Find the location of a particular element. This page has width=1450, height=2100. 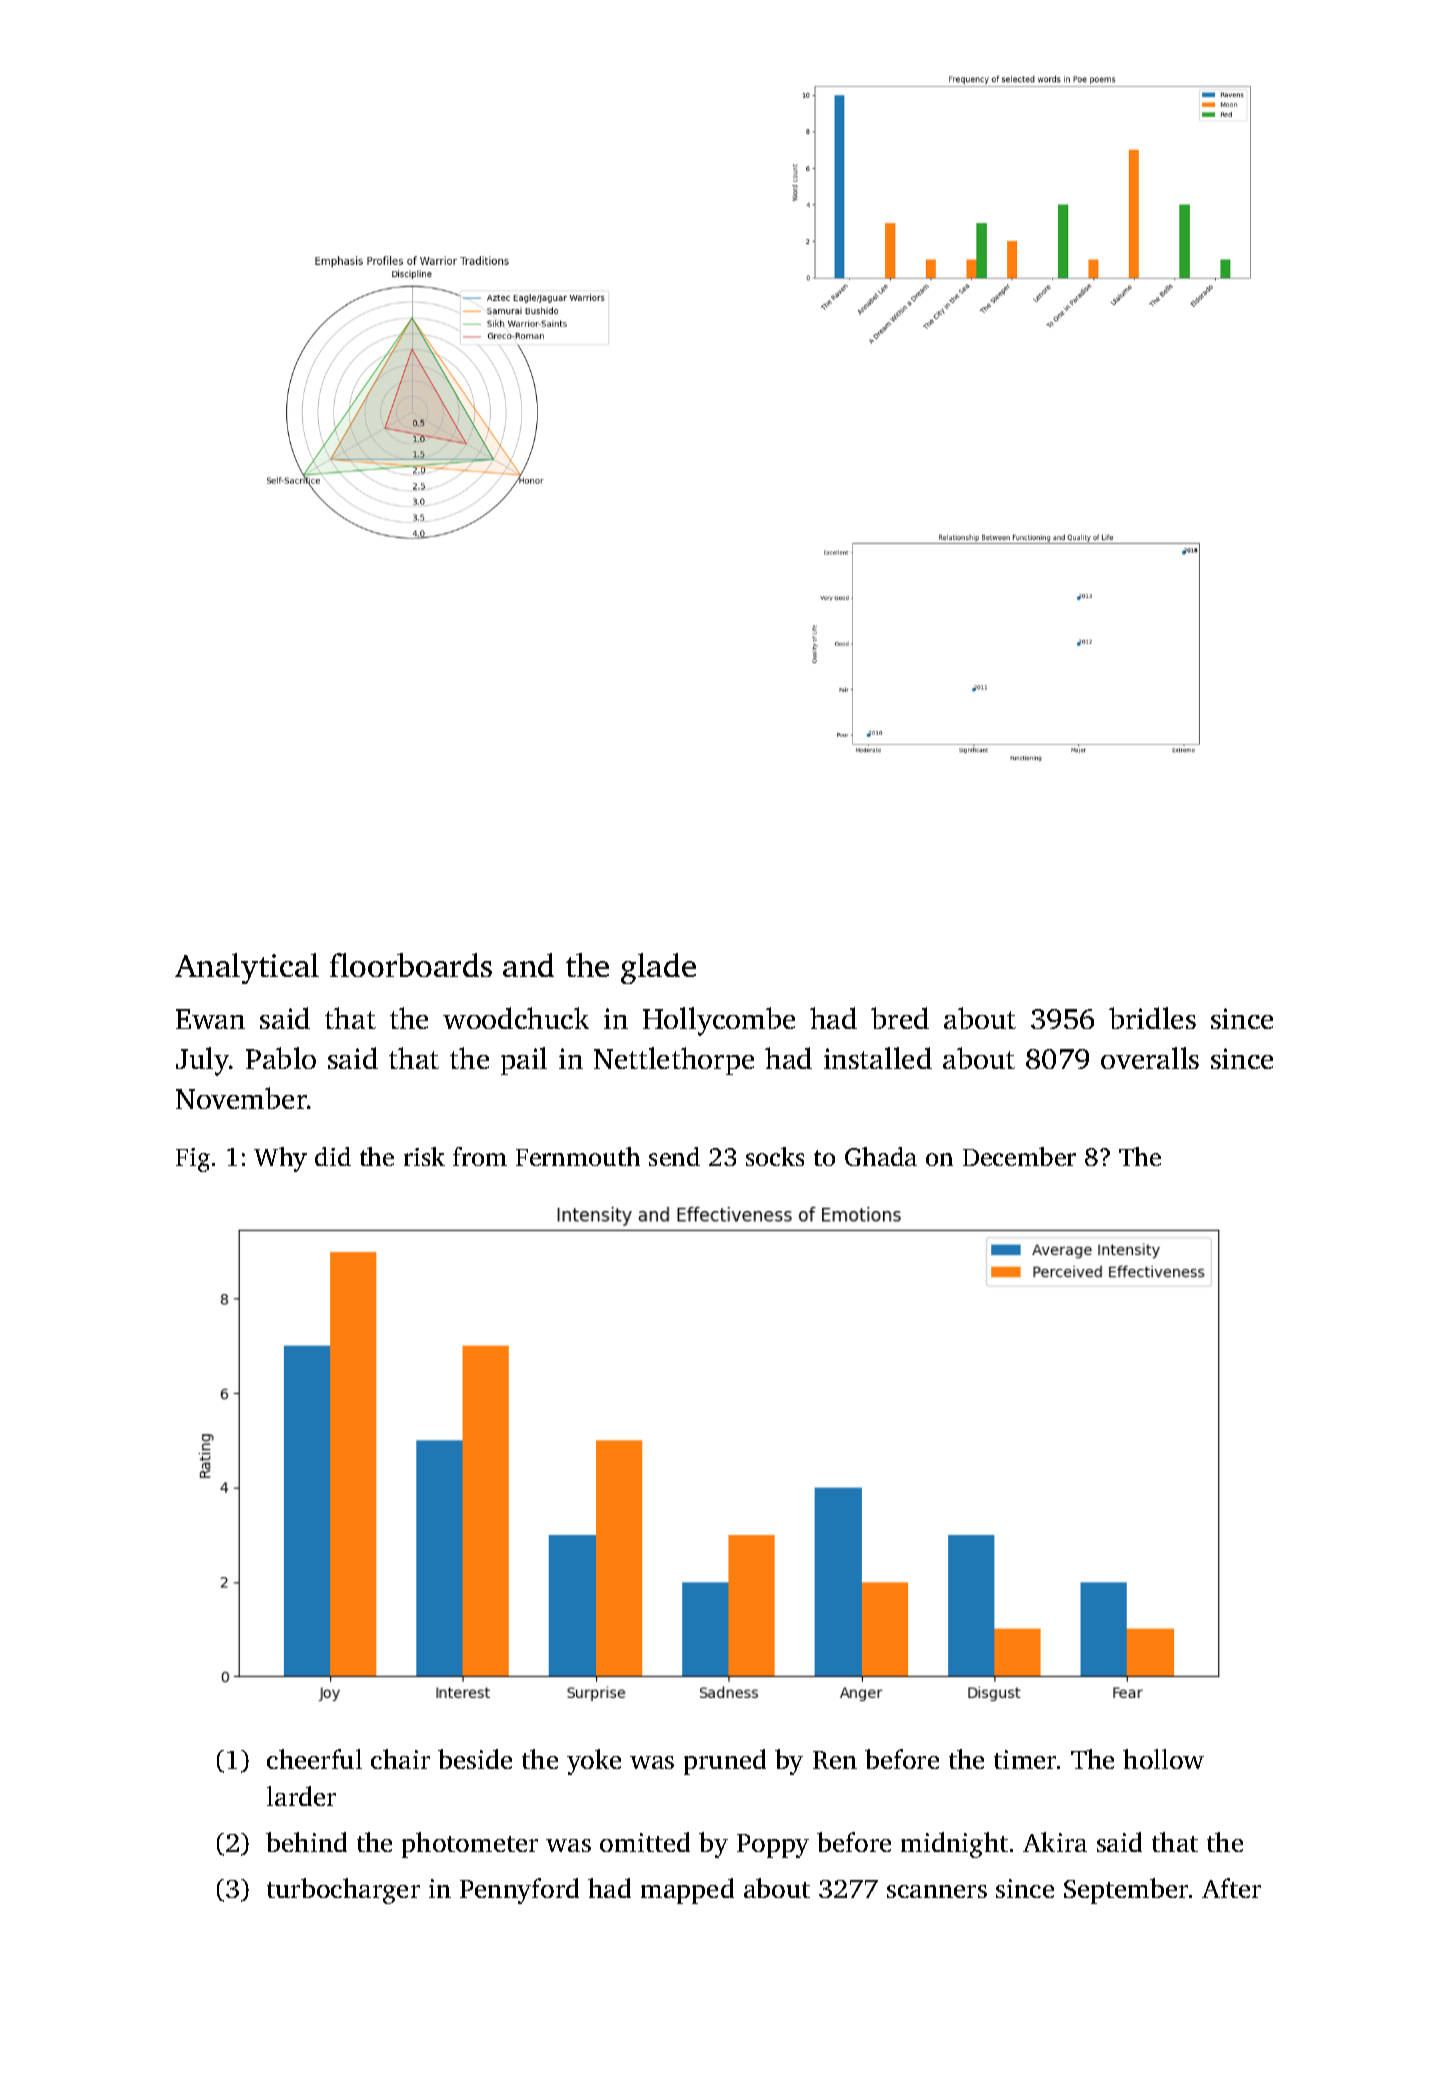

glade is located at coordinates (658, 968).
